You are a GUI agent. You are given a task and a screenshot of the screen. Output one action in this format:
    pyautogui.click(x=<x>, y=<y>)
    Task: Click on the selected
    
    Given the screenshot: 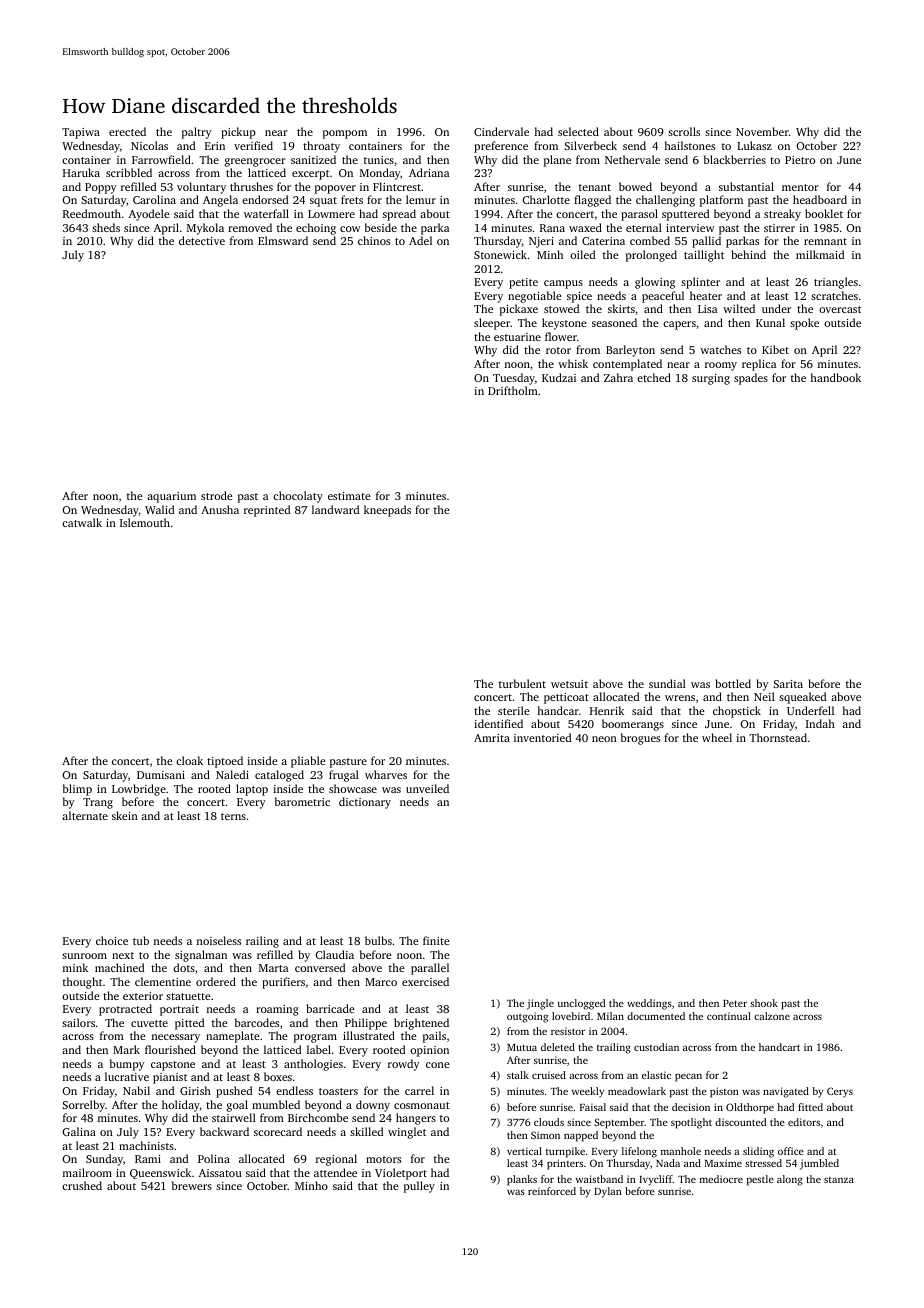 What is the action you would take?
    pyautogui.click(x=578, y=131)
